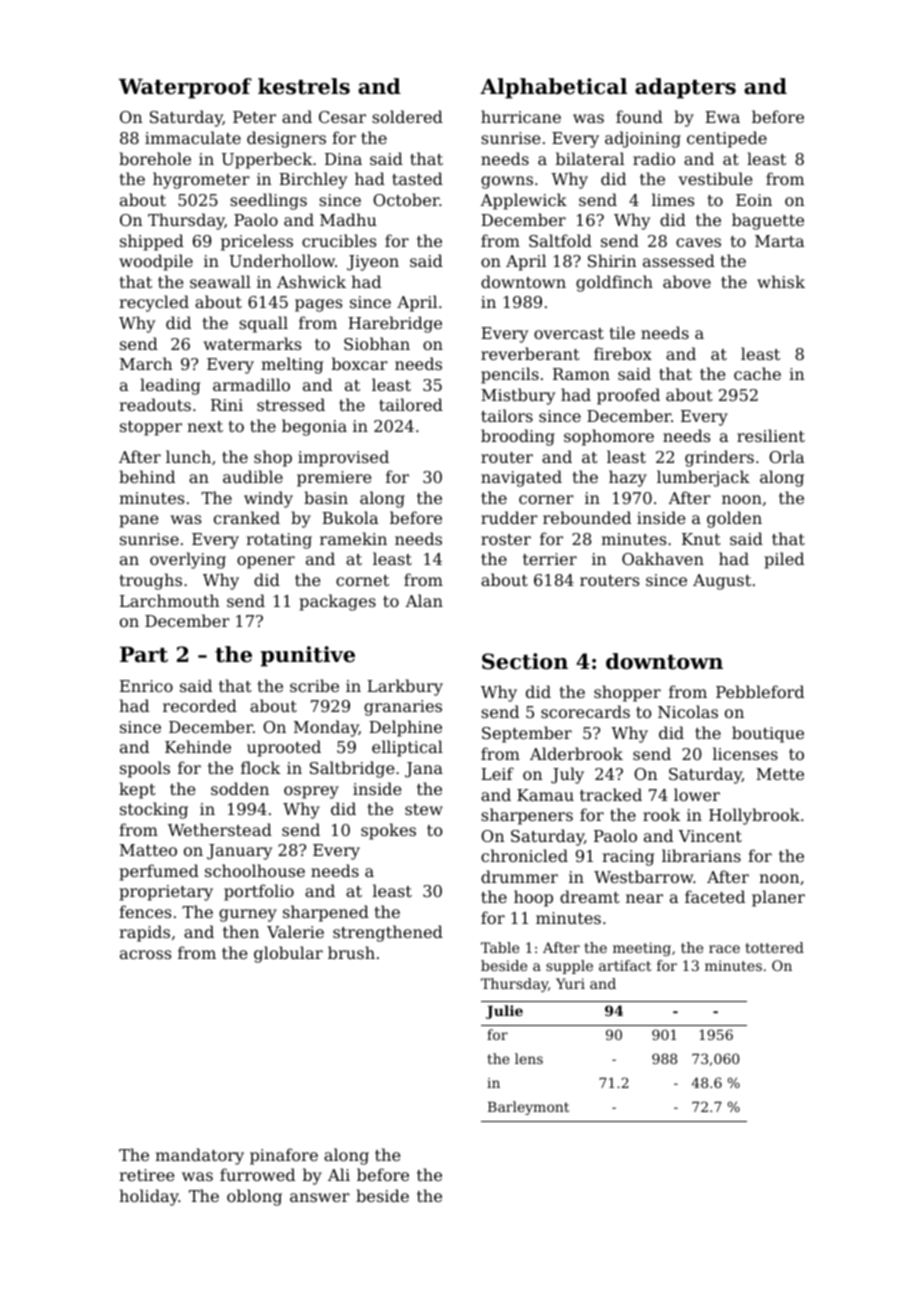  Describe the element at coordinates (155, 404) in the screenshot. I see `readouts` at that location.
